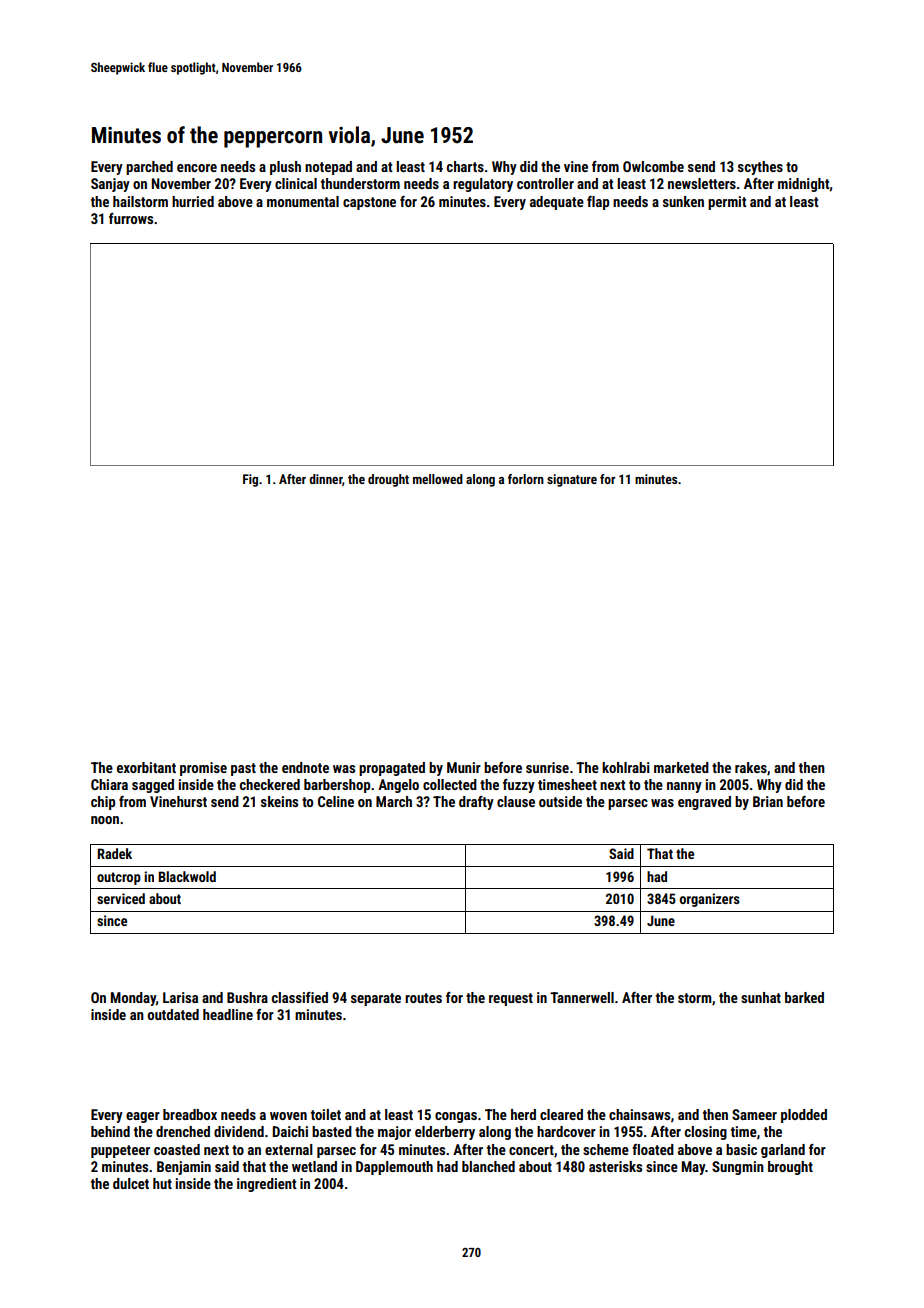  I want to click on hut, so click(162, 1183).
